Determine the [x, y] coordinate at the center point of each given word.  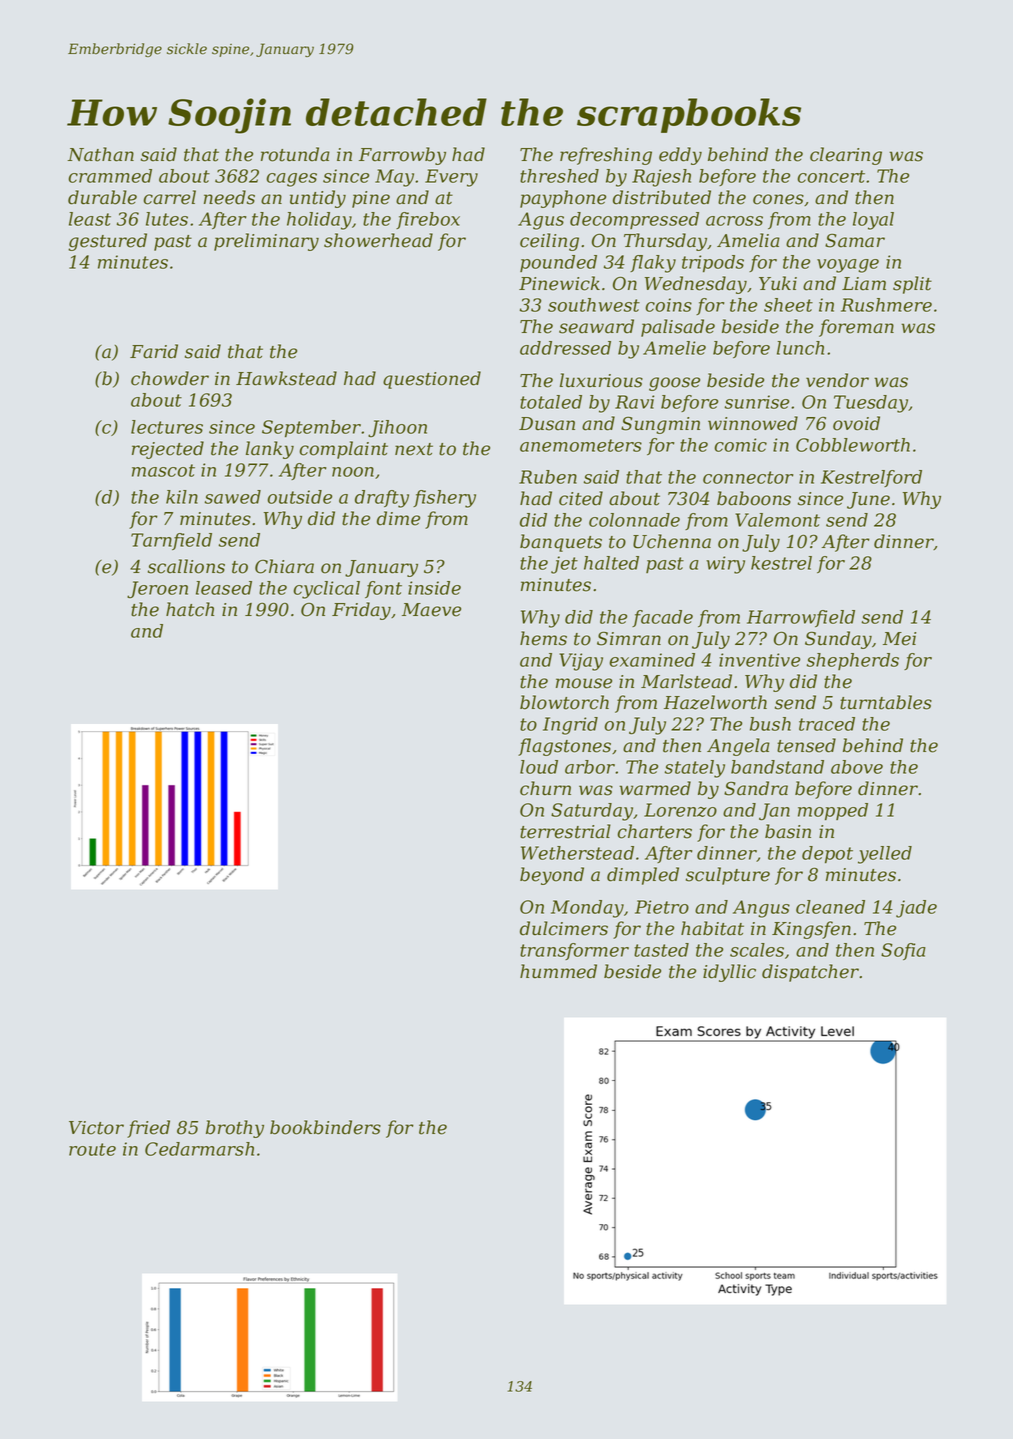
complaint [343, 450]
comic [741, 445]
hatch [190, 609]
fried [148, 1129]
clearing [846, 156]
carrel [169, 197]
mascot [163, 470]
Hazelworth [715, 702]
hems [543, 638]
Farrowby [402, 156]
